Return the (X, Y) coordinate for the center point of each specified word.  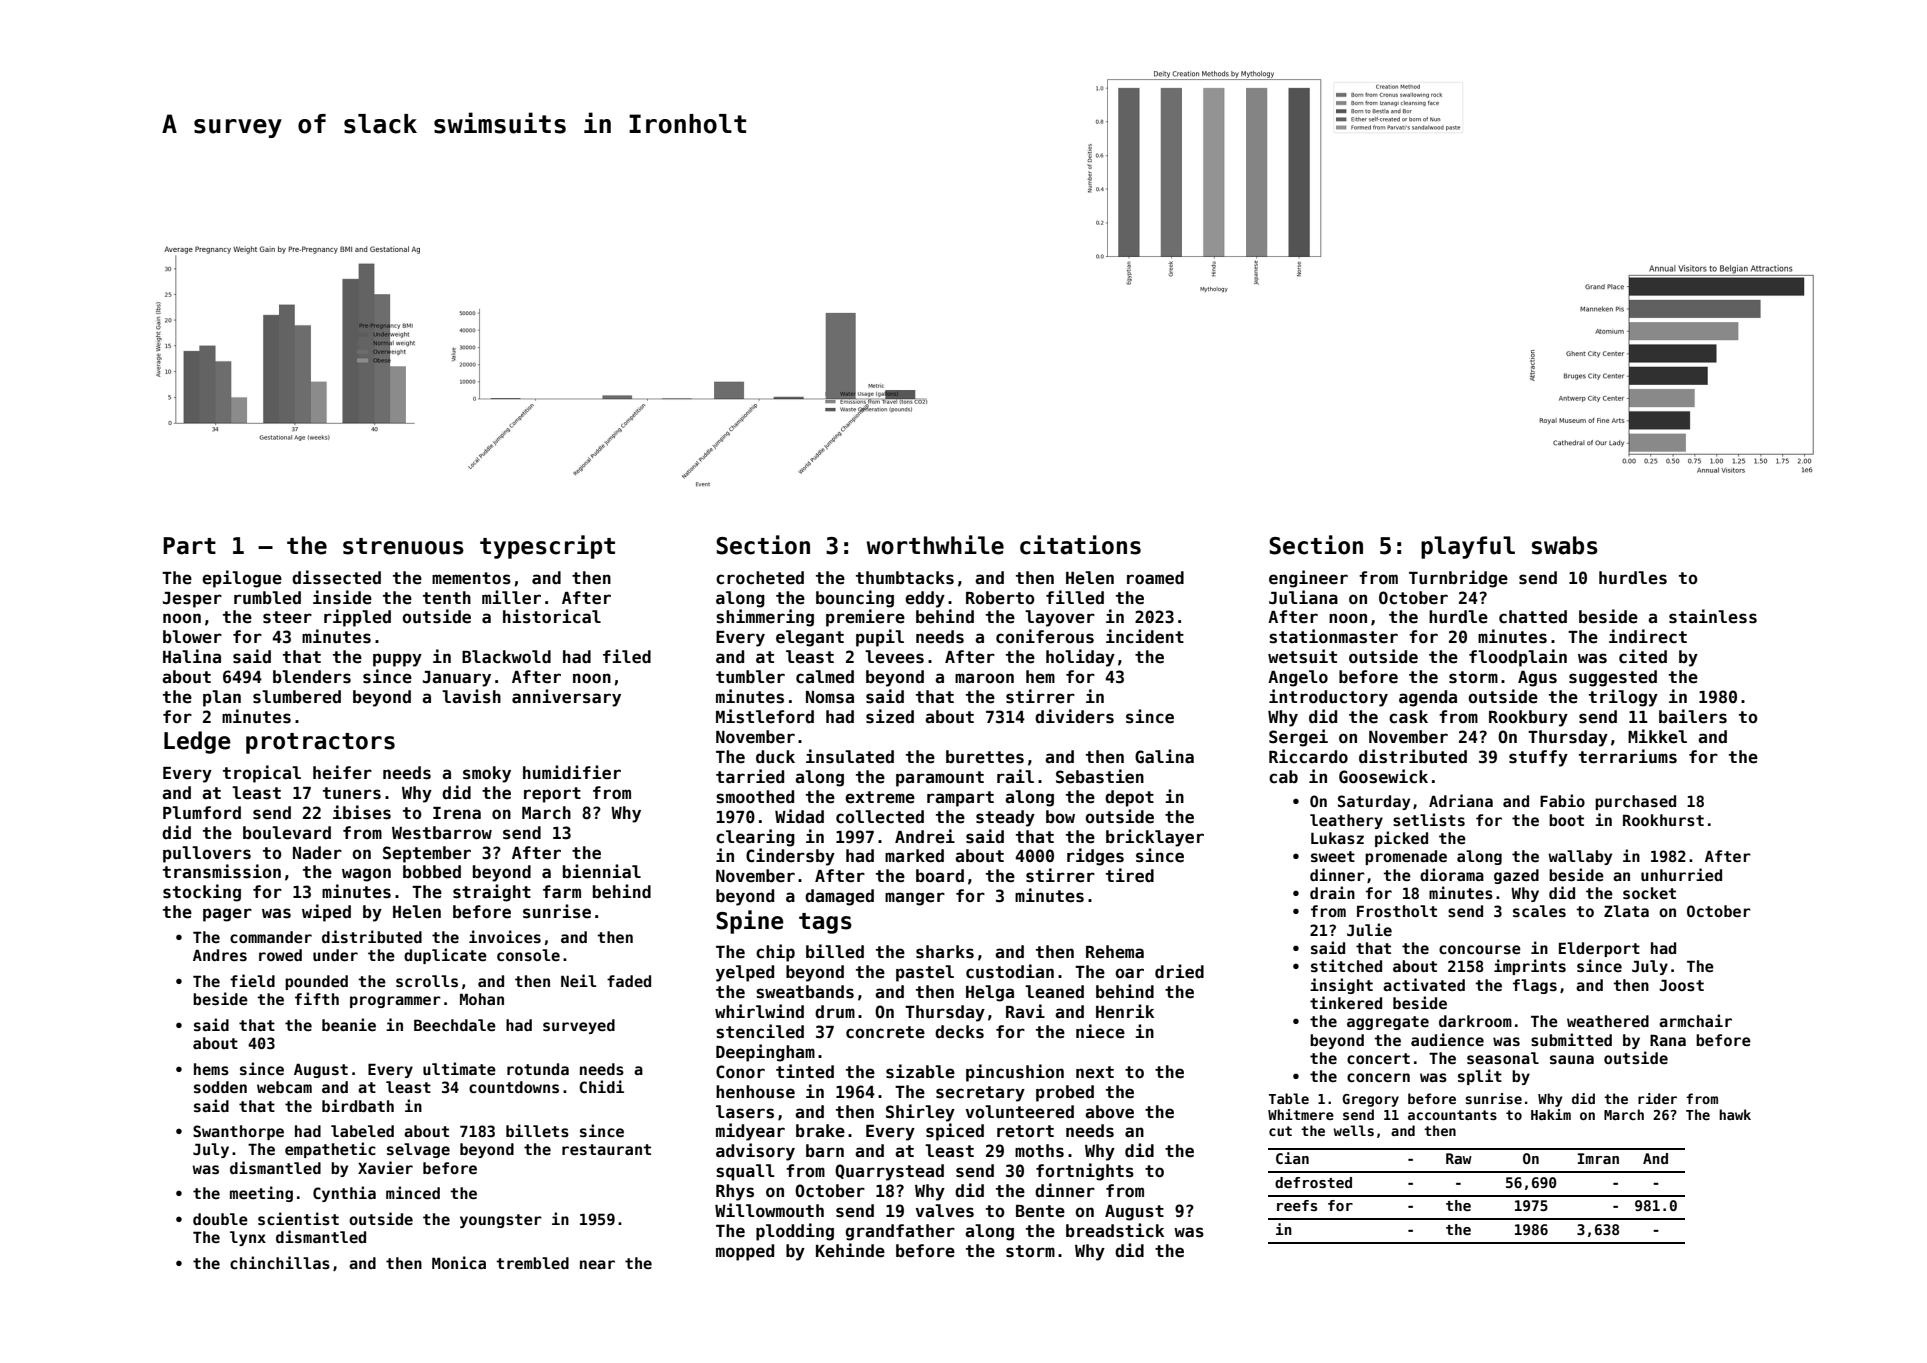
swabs (1565, 545)
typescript (547, 547)
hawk (1735, 1114)
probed (1065, 1093)
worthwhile (935, 545)
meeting (261, 1194)
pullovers (207, 854)
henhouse (755, 1092)
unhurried (1681, 874)
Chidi (601, 1086)
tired (1130, 875)
